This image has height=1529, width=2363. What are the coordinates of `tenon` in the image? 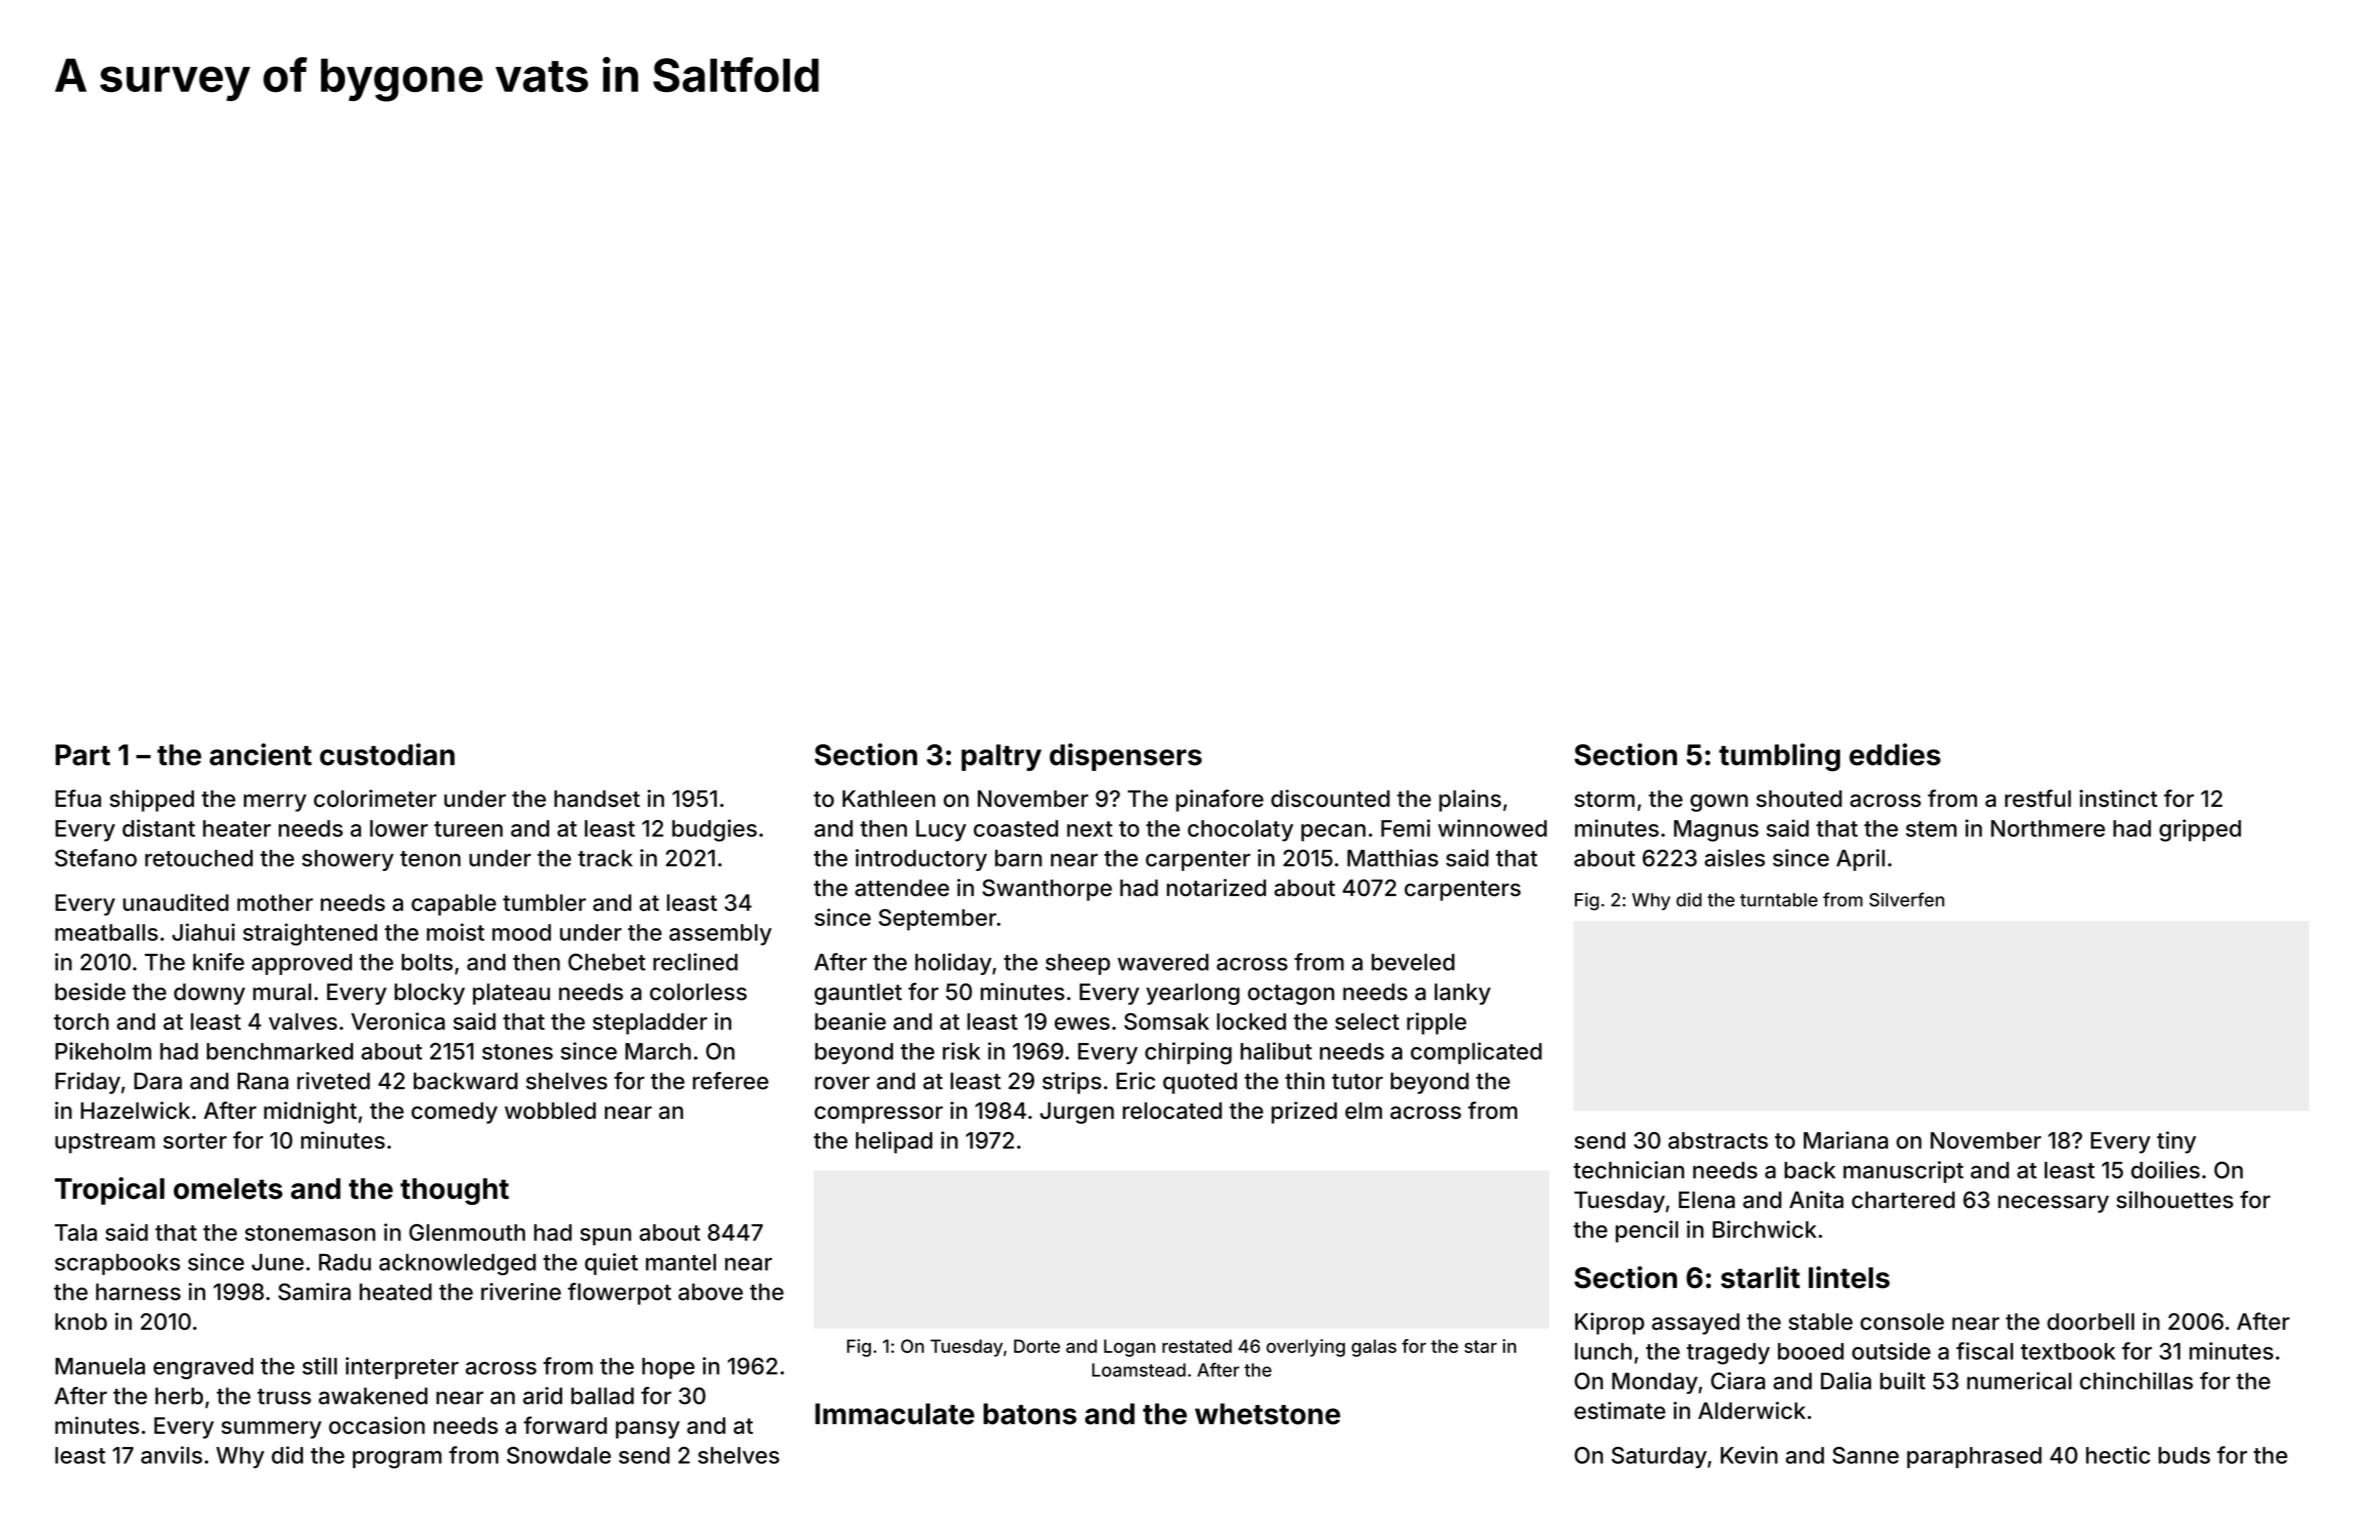 It's located at (430, 859).
